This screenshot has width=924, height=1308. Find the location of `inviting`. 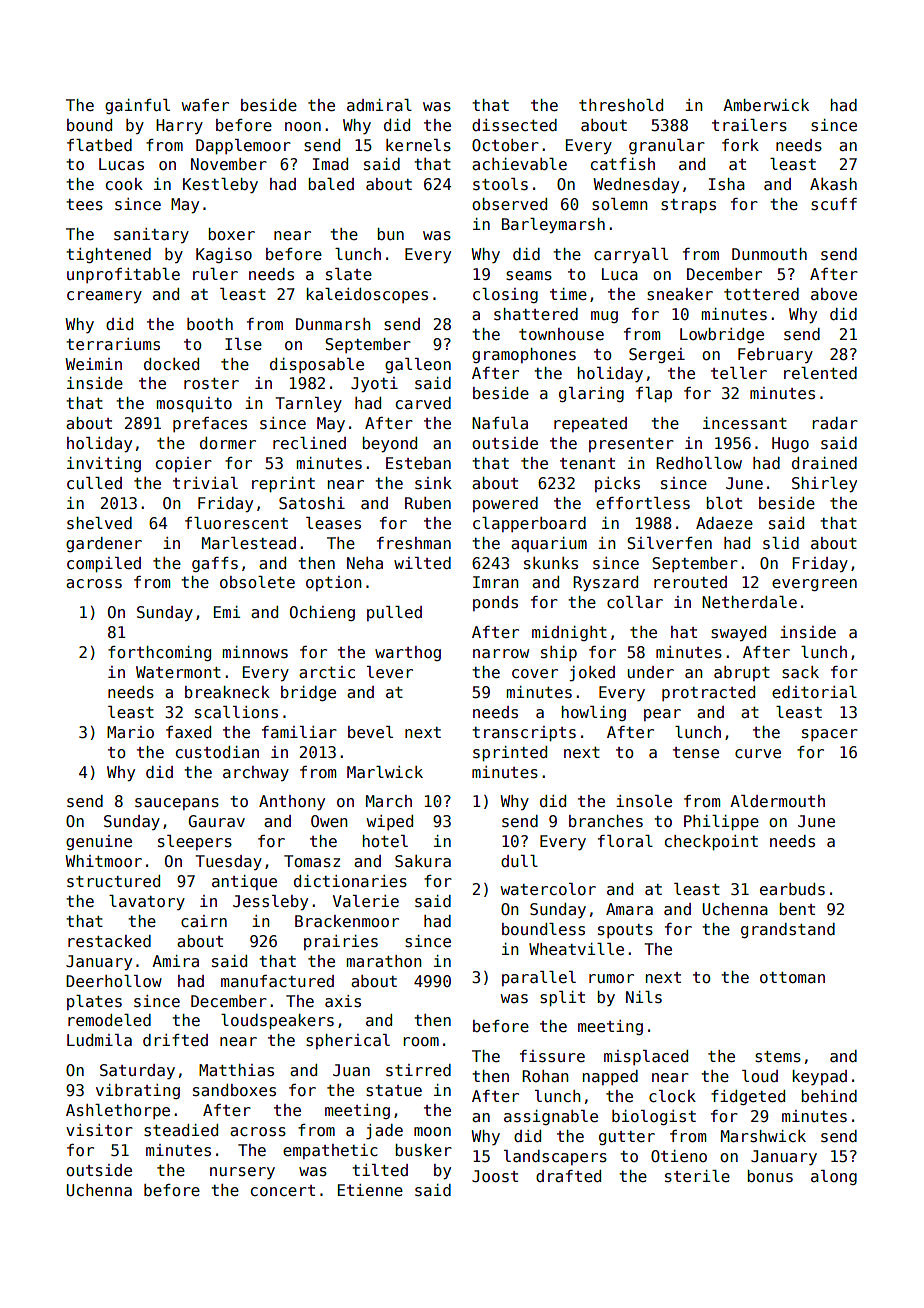

inviting is located at coordinates (104, 464).
